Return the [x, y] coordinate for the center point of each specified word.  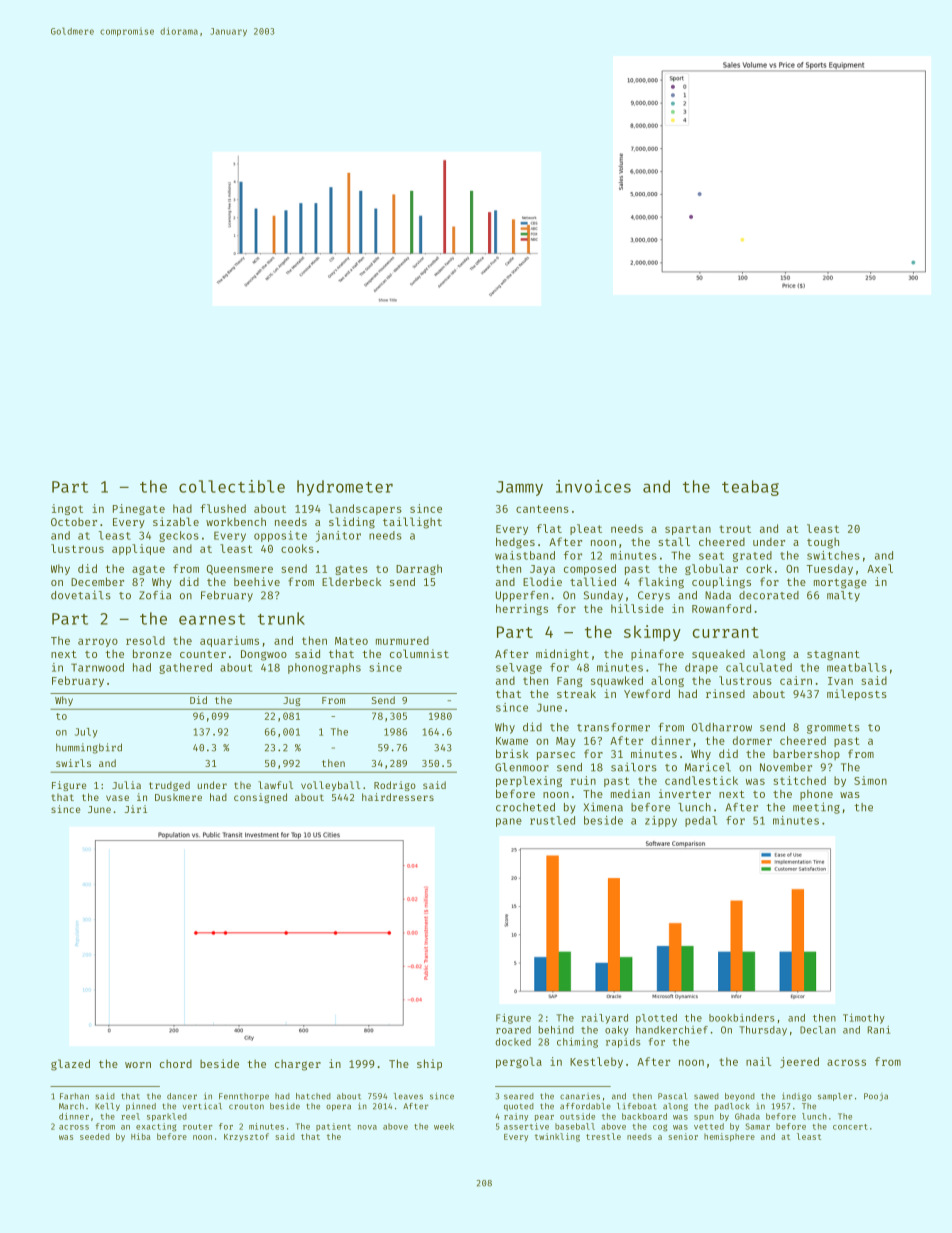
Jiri [136, 809]
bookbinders [741, 1018]
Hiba [141, 1136]
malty [843, 596]
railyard [604, 1018]
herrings [522, 609]
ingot [67, 509]
